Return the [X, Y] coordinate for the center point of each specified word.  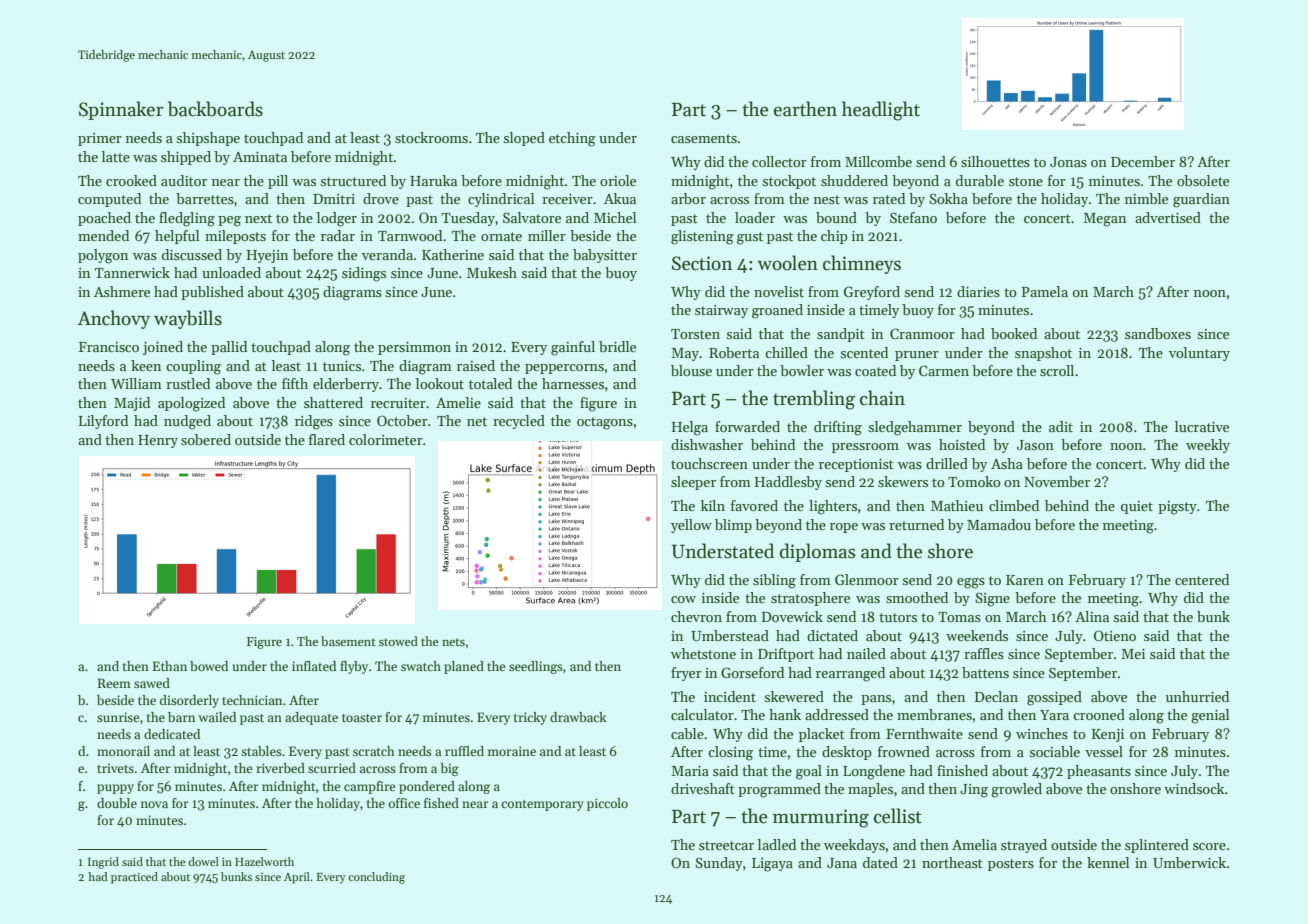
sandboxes [1158, 333]
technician [252, 700]
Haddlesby [788, 483]
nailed [866, 653]
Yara [1054, 715]
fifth [295, 383]
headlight [881, 111]
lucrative [1202, 426]
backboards [215, 109]
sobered [206, 439]
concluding [376, 878]
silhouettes [995, 161]
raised [476, 365]
